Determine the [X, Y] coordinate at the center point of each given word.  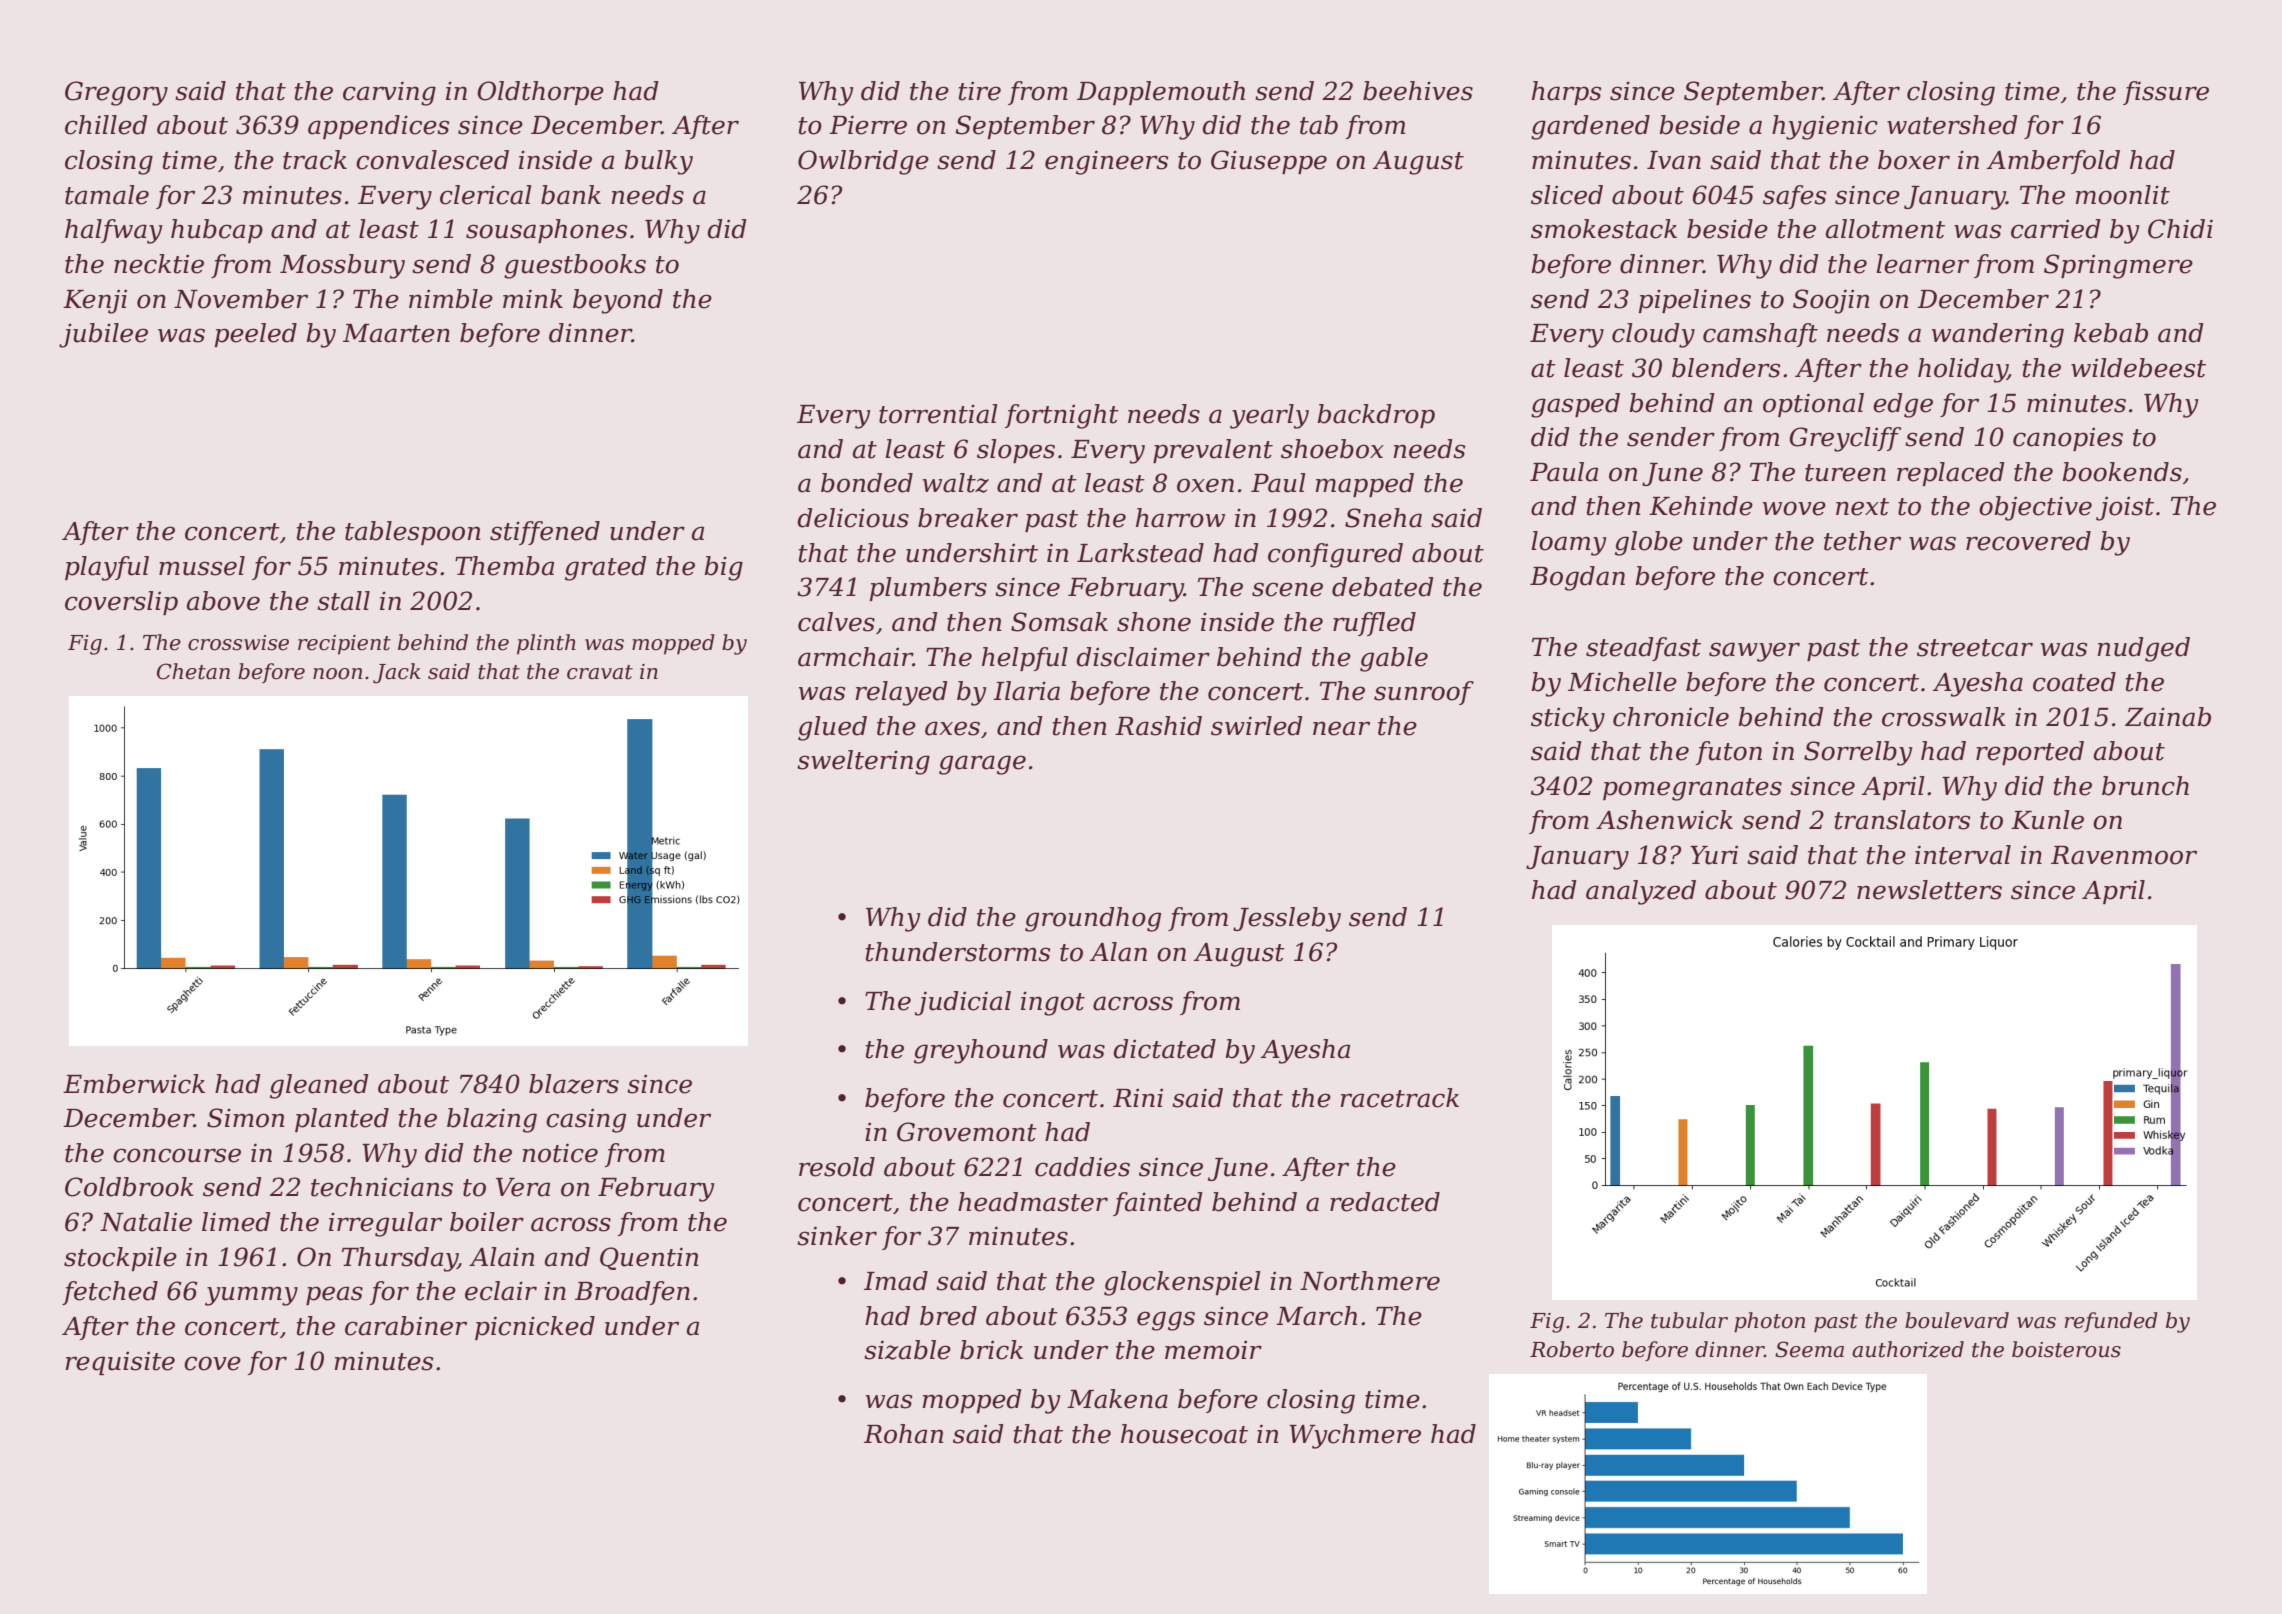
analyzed [1641, 892]
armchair [855, 657]
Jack [397, 673]
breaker [968, 518]
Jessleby [1287, 919]
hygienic [1825, 127]
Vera [523, 1187]
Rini [1138, 1098]
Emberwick [134, 1084]
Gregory [116, 93]
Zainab [2168, 717]
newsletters [1929, 890]
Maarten [396, 333]
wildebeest [2138, 368]
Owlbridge [863, 162]
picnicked [535, 1328]
